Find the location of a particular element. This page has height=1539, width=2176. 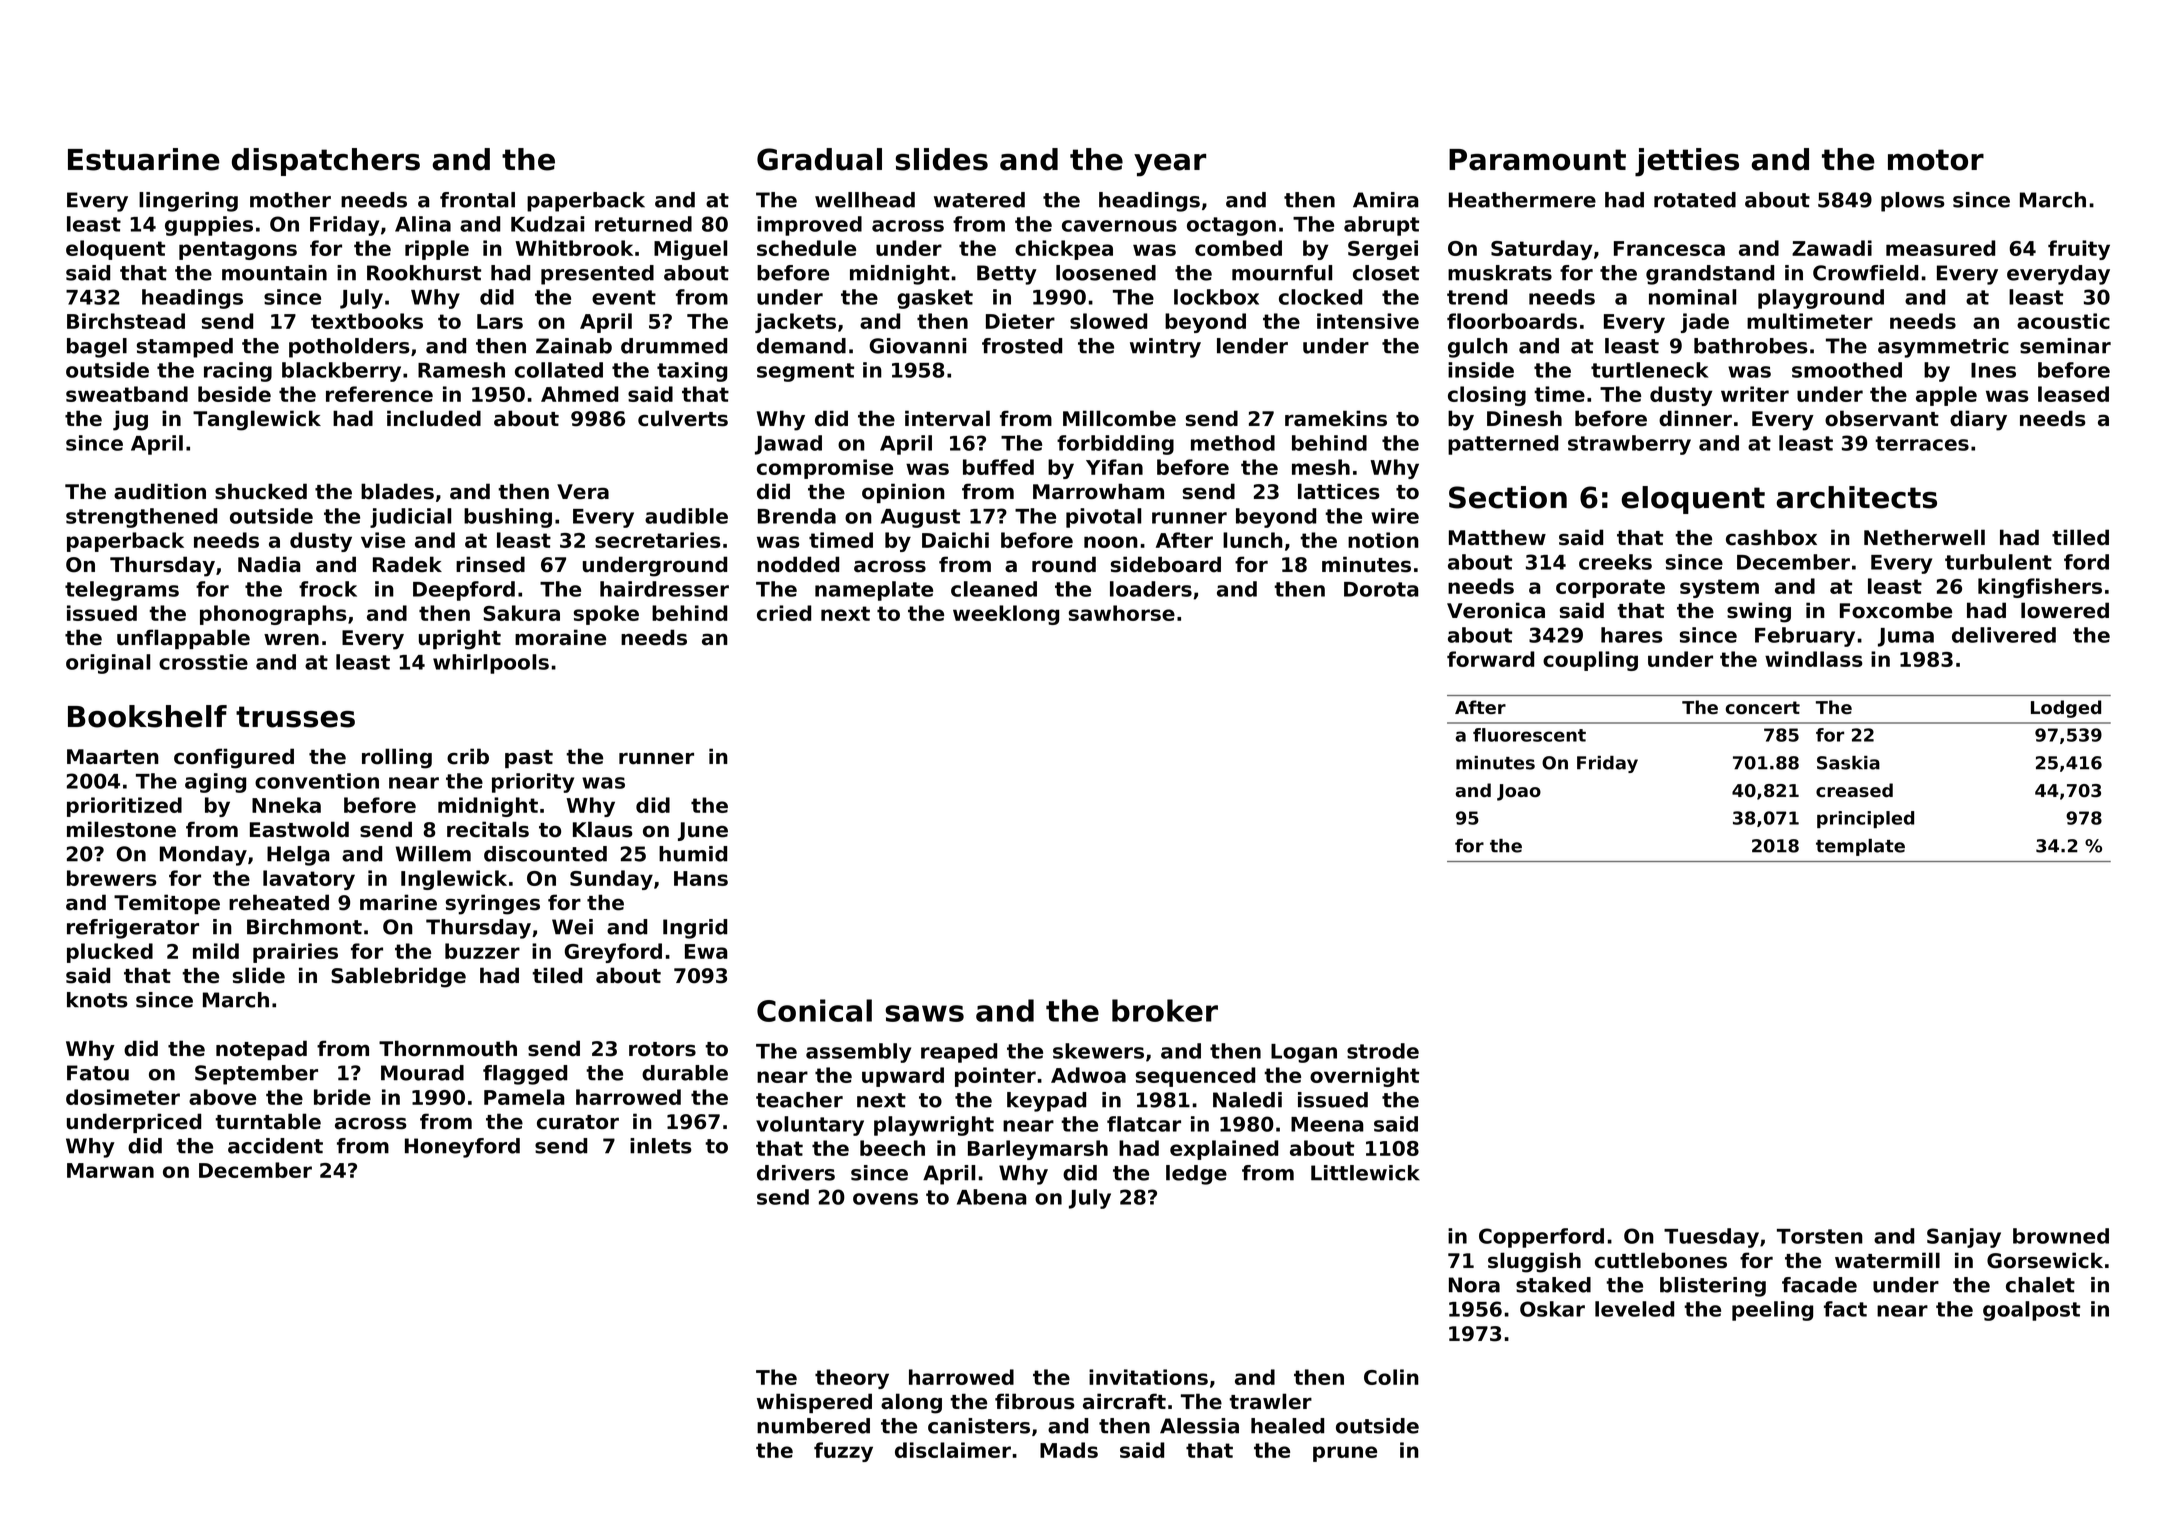

Paramount is located at coordinates (1537, 160).
